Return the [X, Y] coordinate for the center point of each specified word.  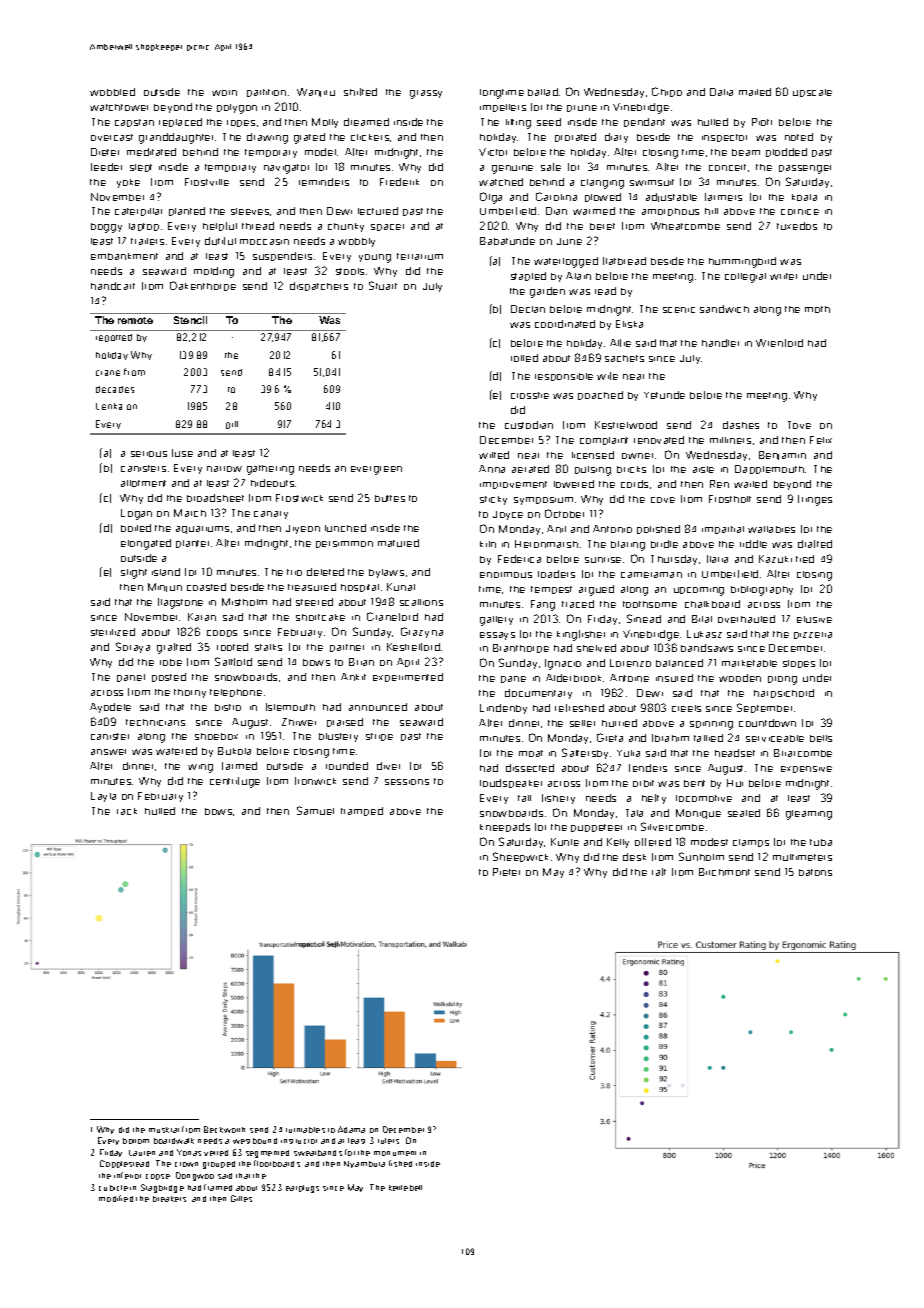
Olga [491, 198]
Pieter [506, 872]
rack [127, 811]
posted [169, 677]
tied [805, 559]
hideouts [272, 483]
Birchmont [724, 872]
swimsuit [652, 182]
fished [400, 1163]
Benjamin [782, 455]
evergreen [376, 470]
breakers [169, 1199]
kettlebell [405, 1188]
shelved [596, 648]
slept [141, 168]
